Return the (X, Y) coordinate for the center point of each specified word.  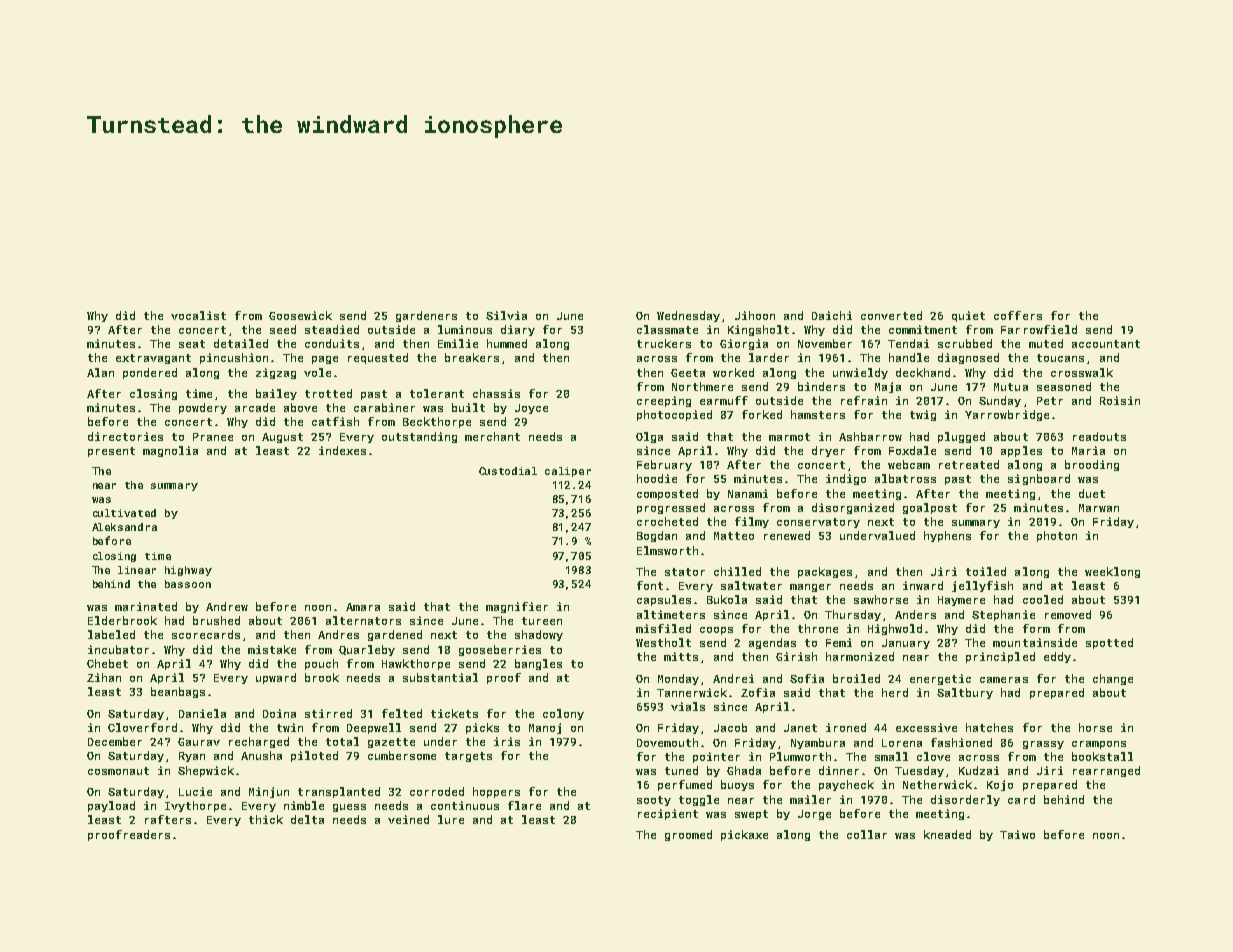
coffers (1018, 315)
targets (468, 757)
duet (1092, 493)
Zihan (104, 677)
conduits (332, 343)
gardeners (426, 316)
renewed (787, 535)
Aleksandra (124, 527)
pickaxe (744, 835)
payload (111, 806)
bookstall (1102, 756)
